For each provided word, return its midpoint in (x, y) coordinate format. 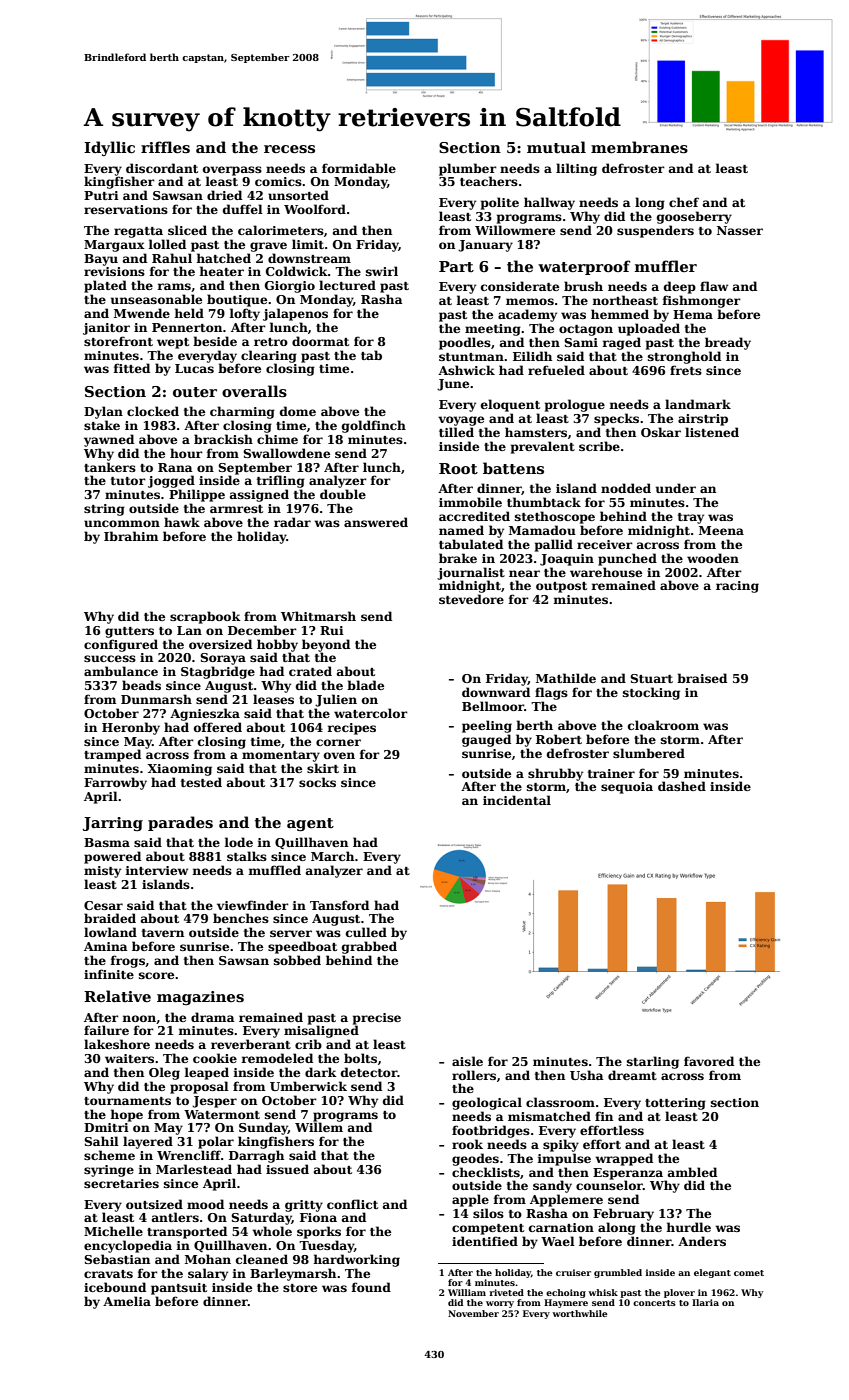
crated (310, 671)
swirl (382, 271)
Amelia (127, 1301)
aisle (467, 1061)
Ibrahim (131, 536)
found (371, 1287)
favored (709, 1061)
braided (110, 918)
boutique (237, 300)
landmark (698, 404)
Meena (721, 530)
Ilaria (705, 1302)
